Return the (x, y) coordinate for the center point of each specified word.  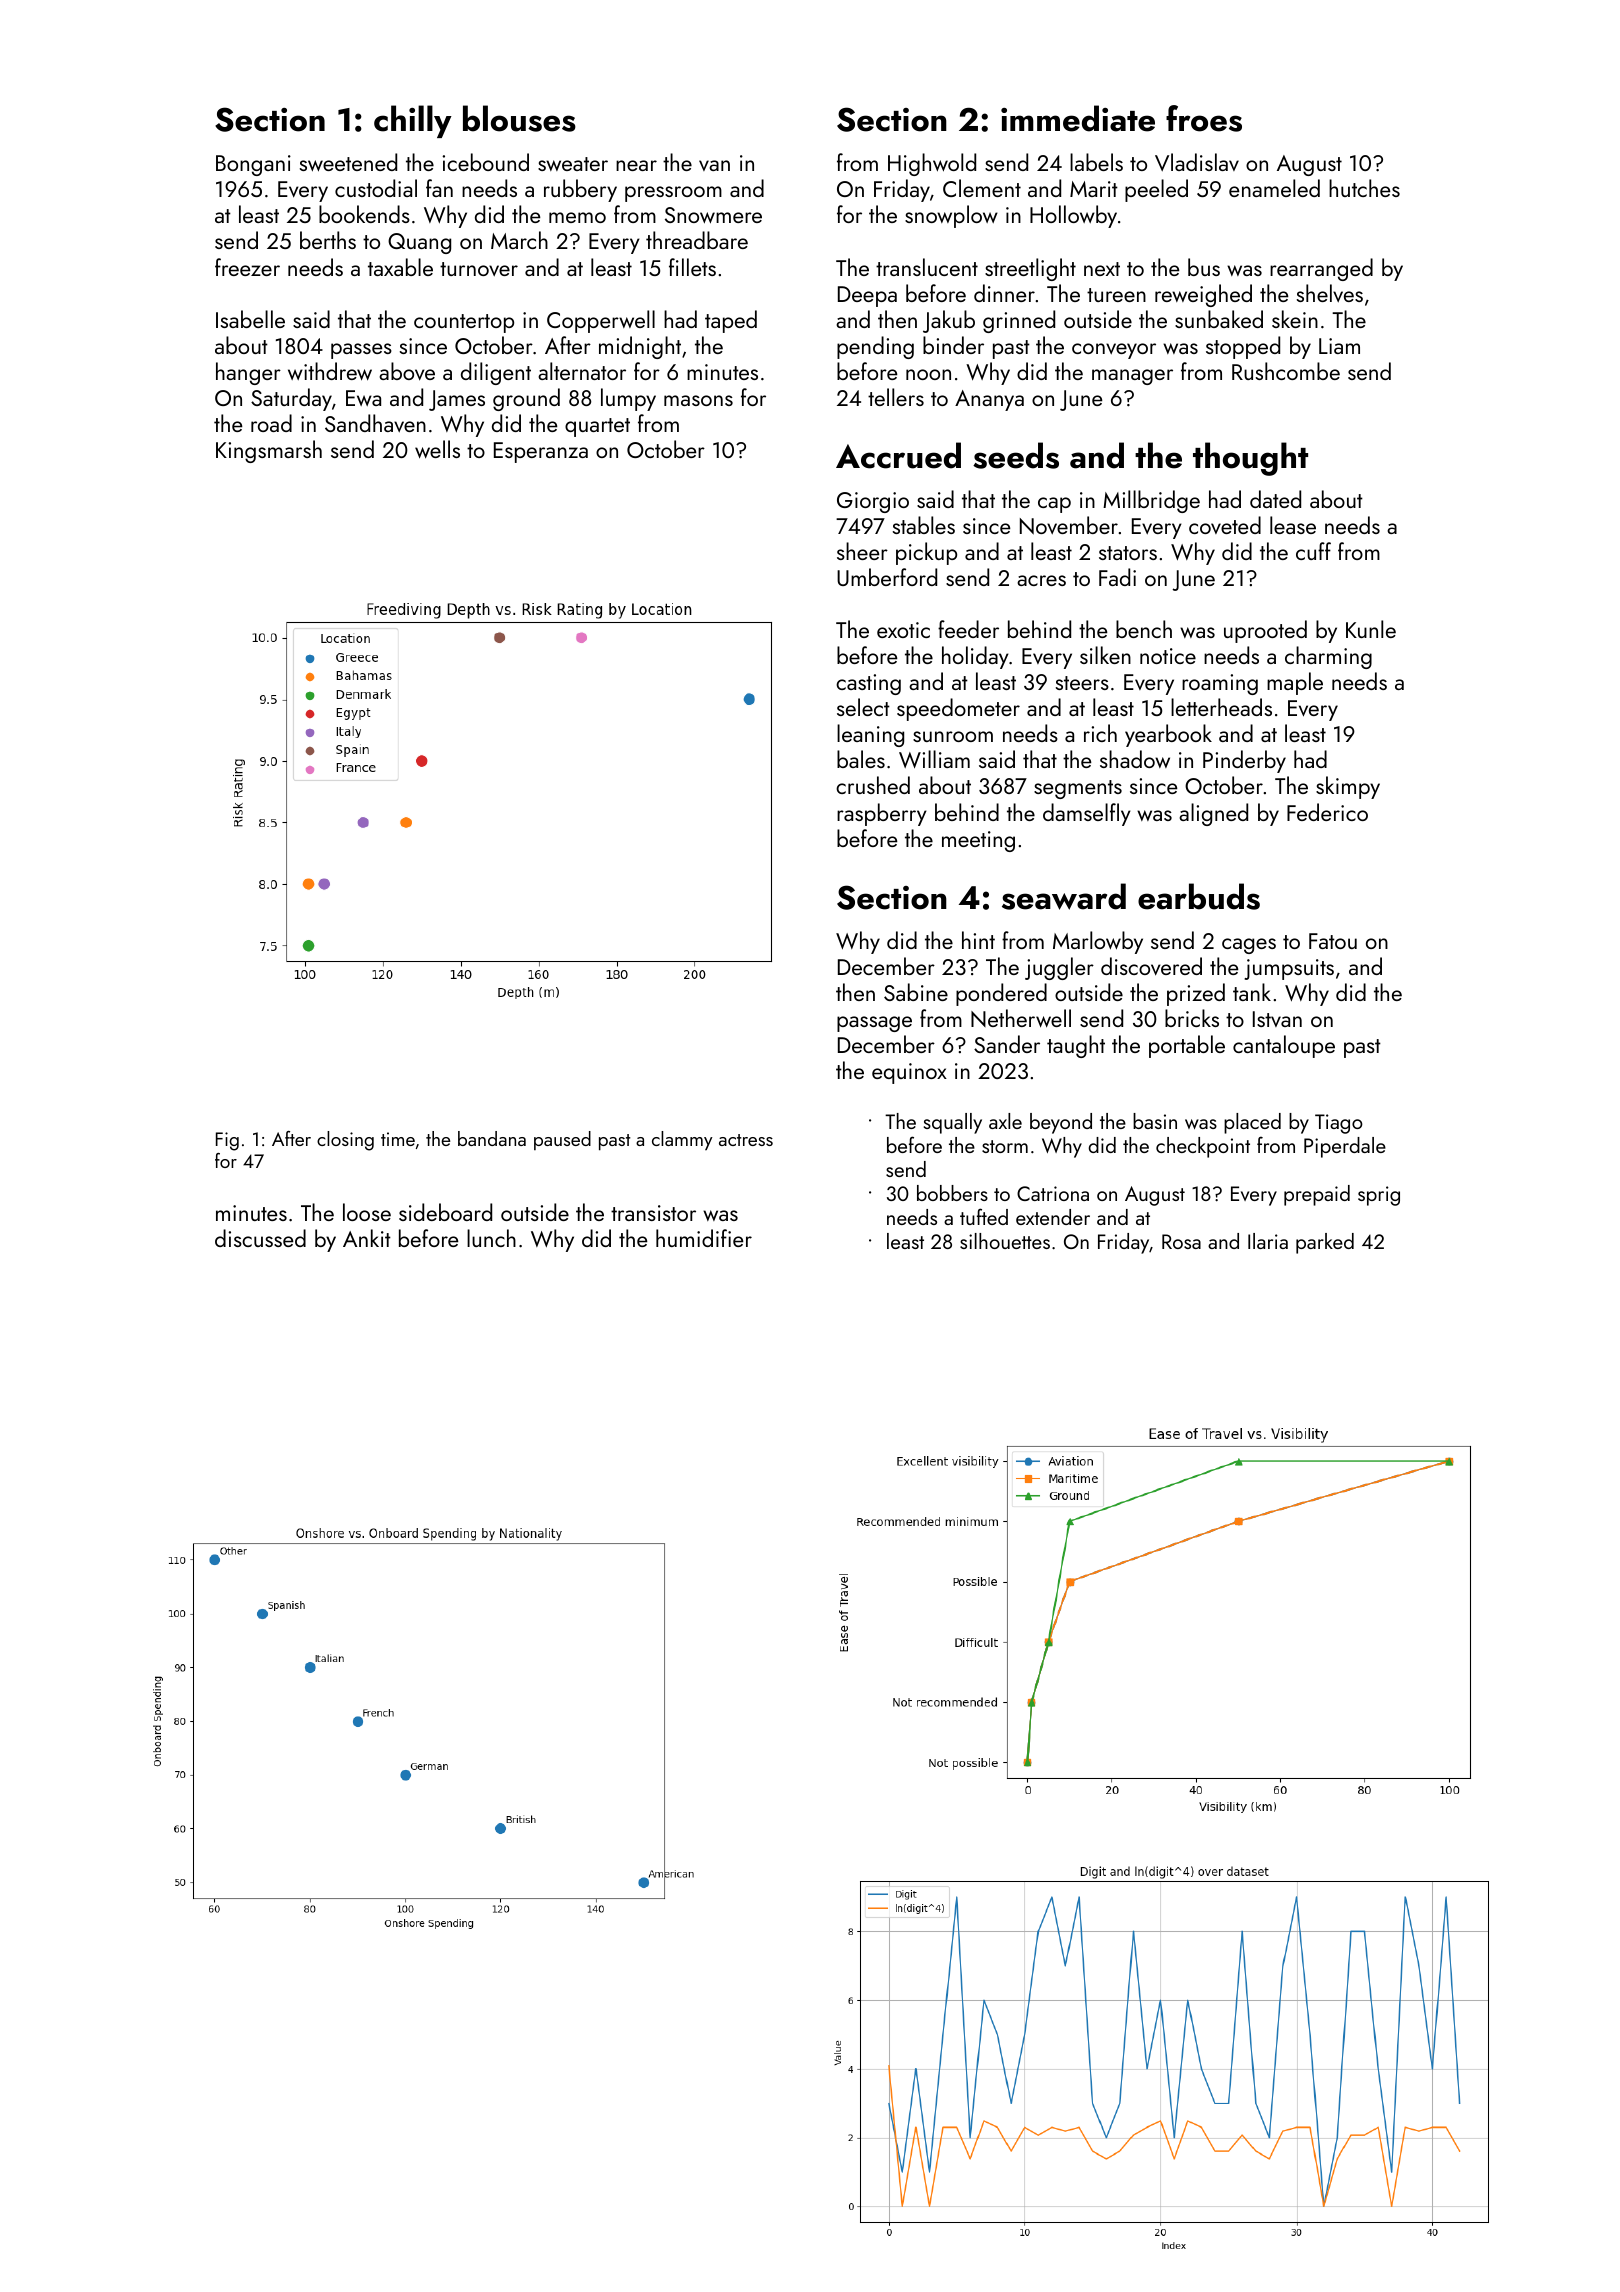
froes (1204, 118)
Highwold (932, 164)
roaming (1220, 684)
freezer (247, 267)
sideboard (445, 1212)
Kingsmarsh (269, 451)
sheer (862, 551)
